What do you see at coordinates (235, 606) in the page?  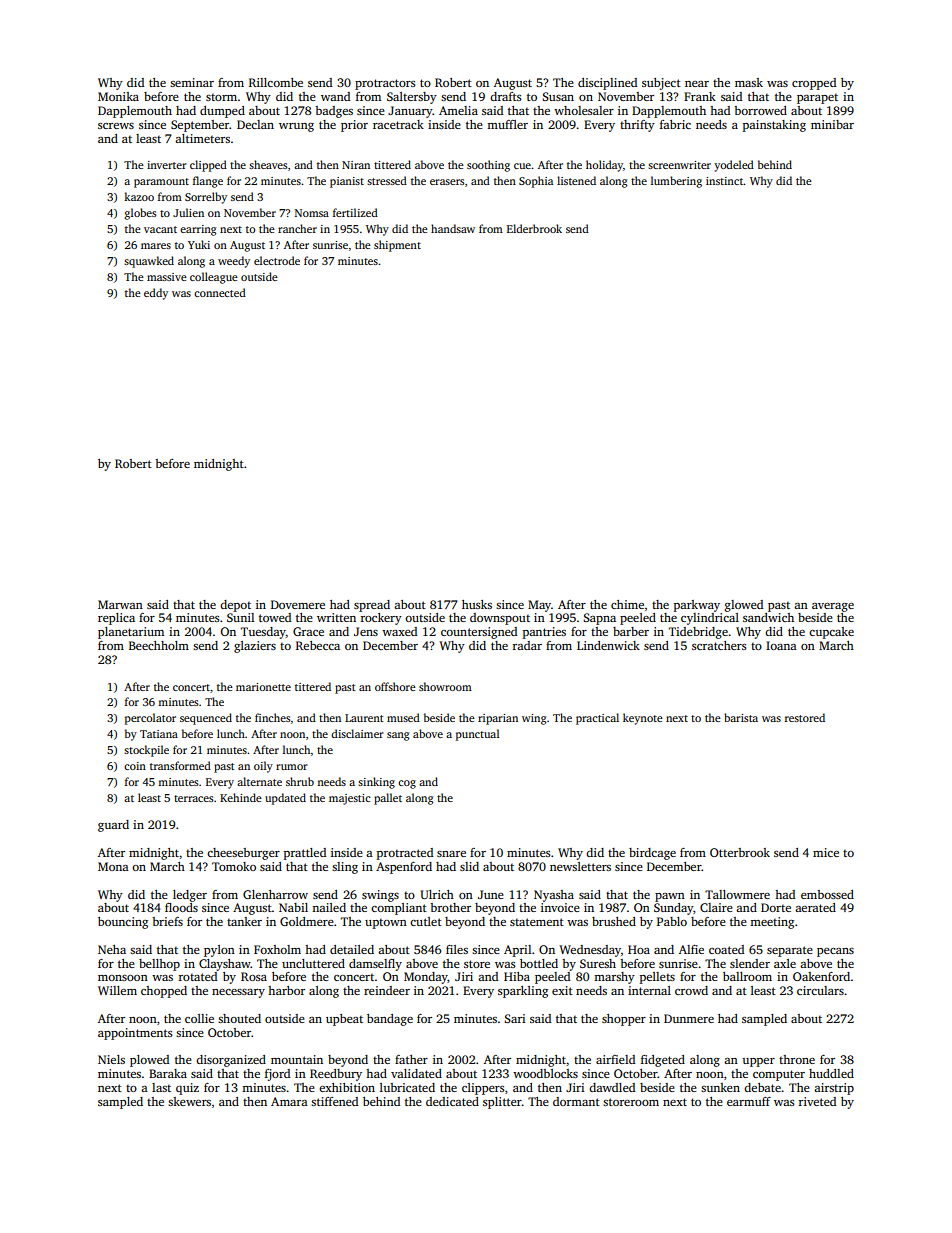 I see `depot` at bounding box center [235, 606].
